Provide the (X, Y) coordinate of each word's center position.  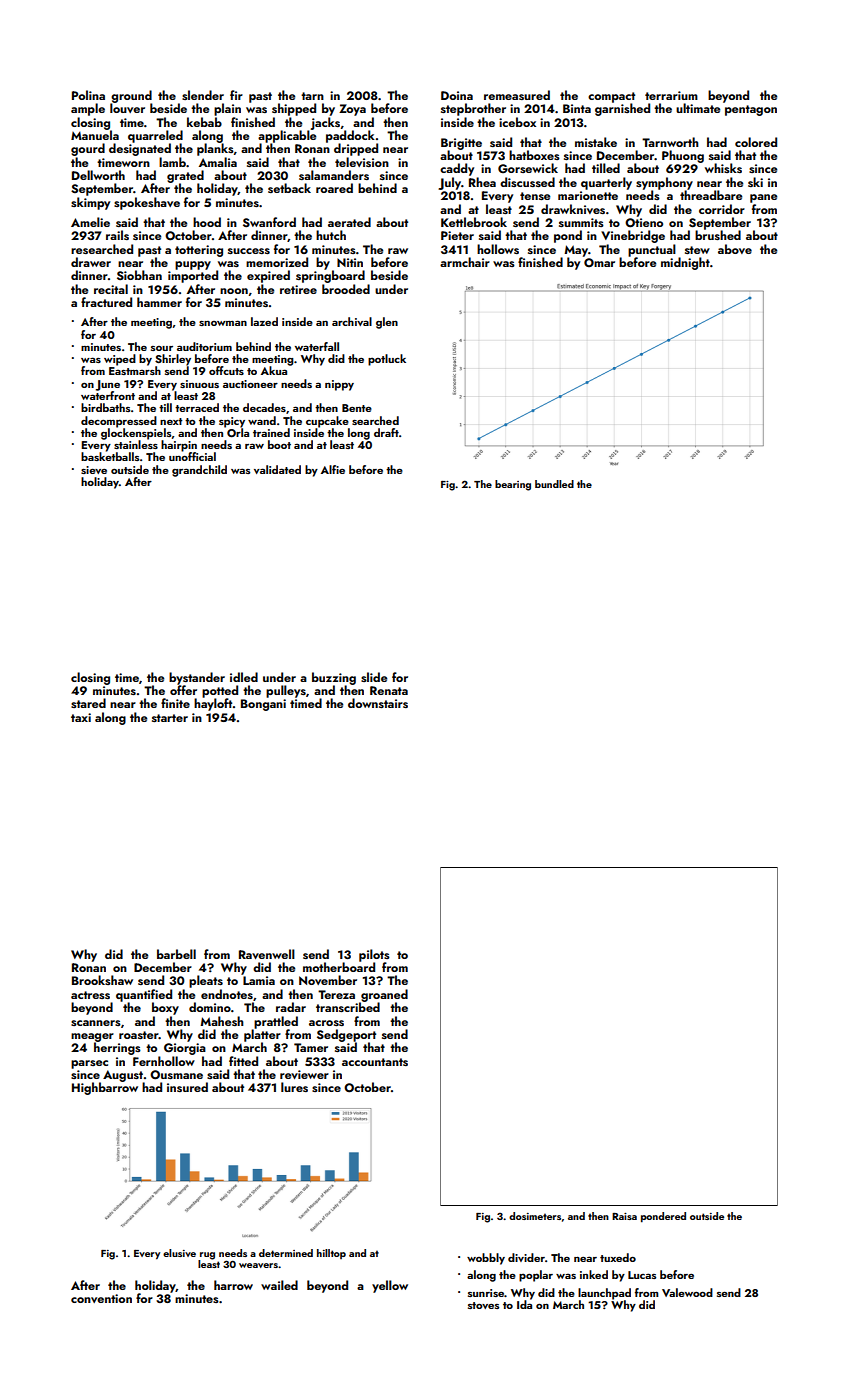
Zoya (352, 110)
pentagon (751, 110)
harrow (233, 1285)
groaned (384, 995)
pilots (374, 955)
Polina (88, 95)
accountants (375, 1062)
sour (162, 348)
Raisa (624, 1216)
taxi (81, 717)
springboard (330, 276)
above (735, 249)
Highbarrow (105, 1088)
